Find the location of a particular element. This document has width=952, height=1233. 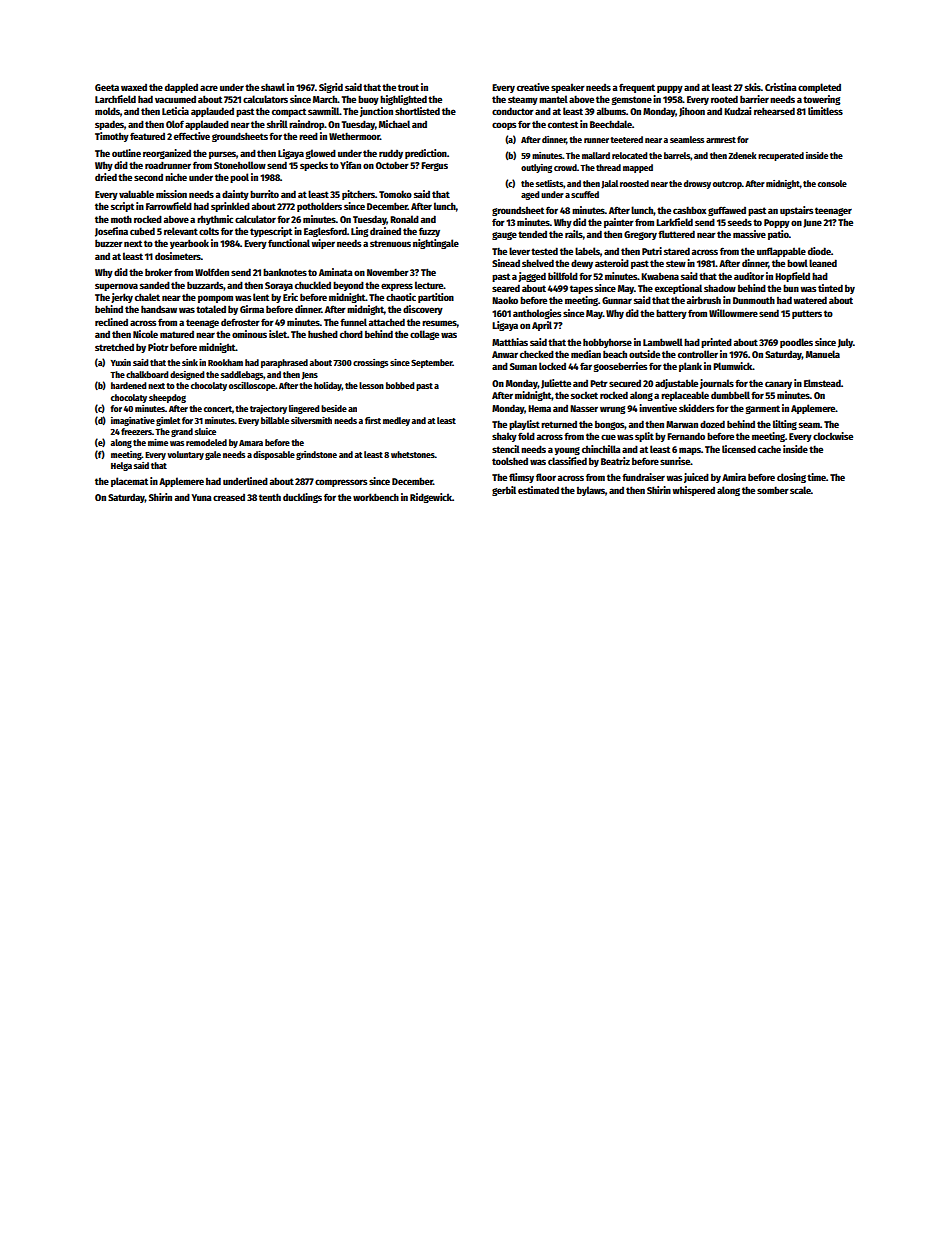

freezers is located at coordinates (136, 431).
